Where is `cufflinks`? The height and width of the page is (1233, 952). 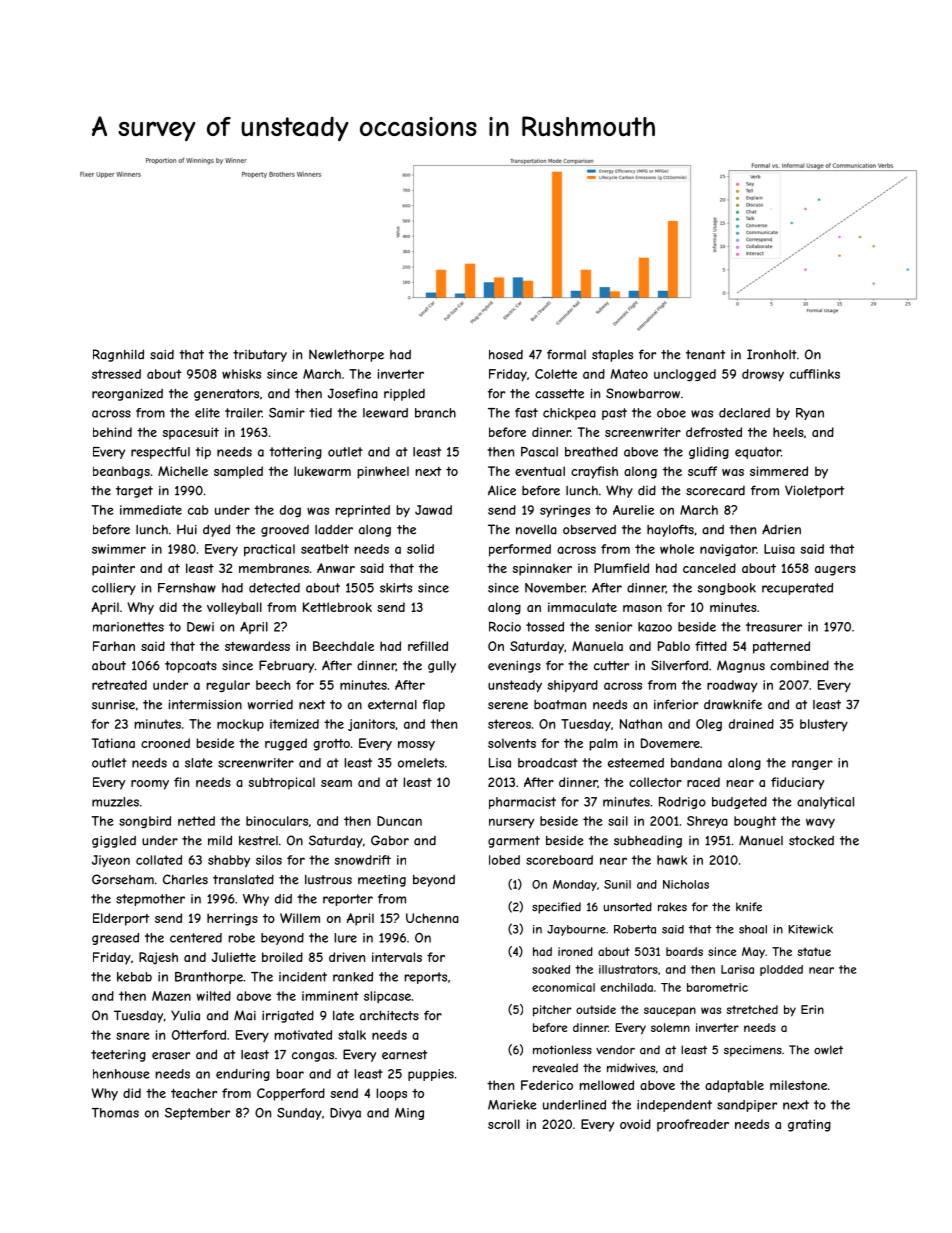 cufflinks is located at coordinates (815, 374).
